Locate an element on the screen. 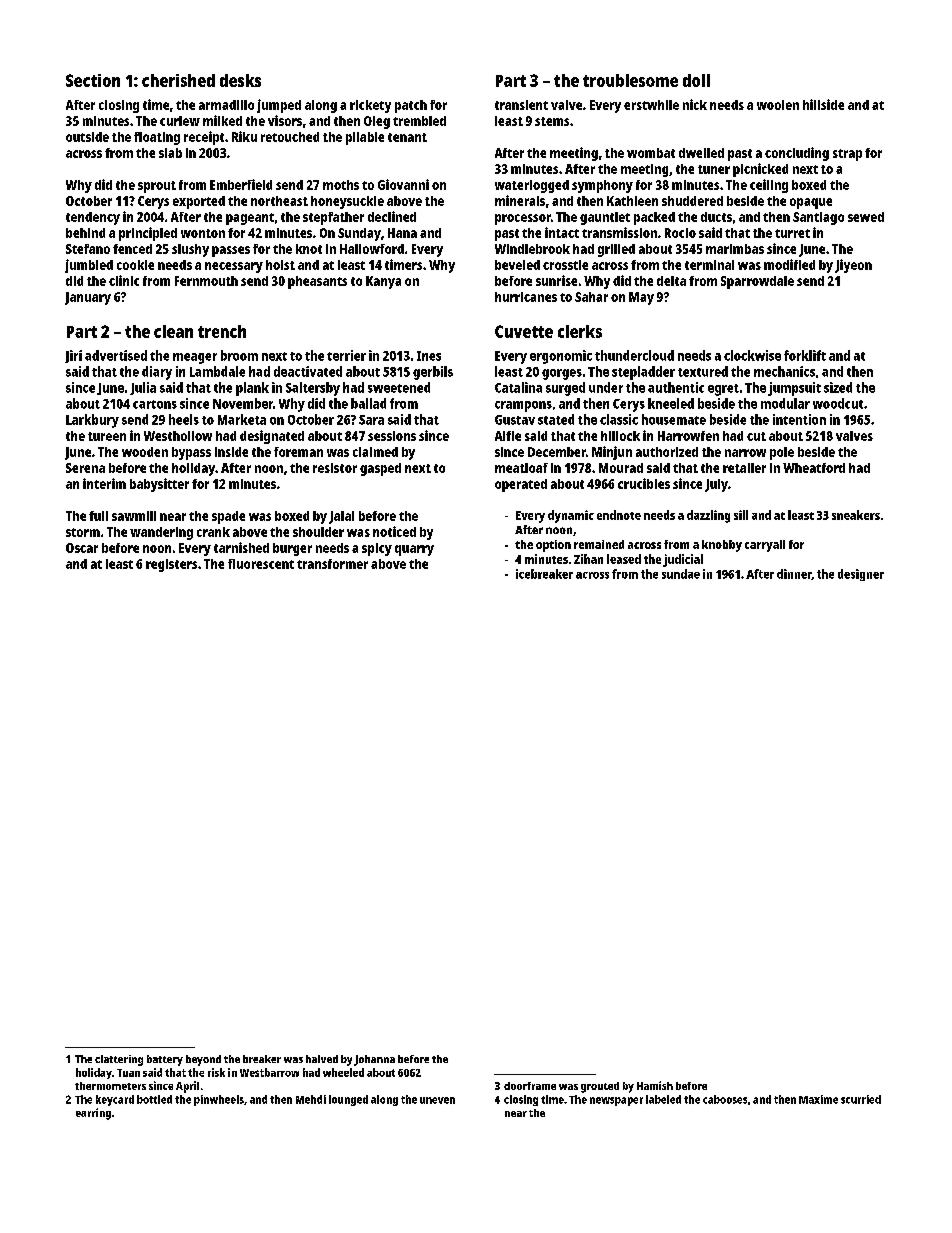 This screenshot has height=1233, width=952. registers is located at coordinates (171, 565).
